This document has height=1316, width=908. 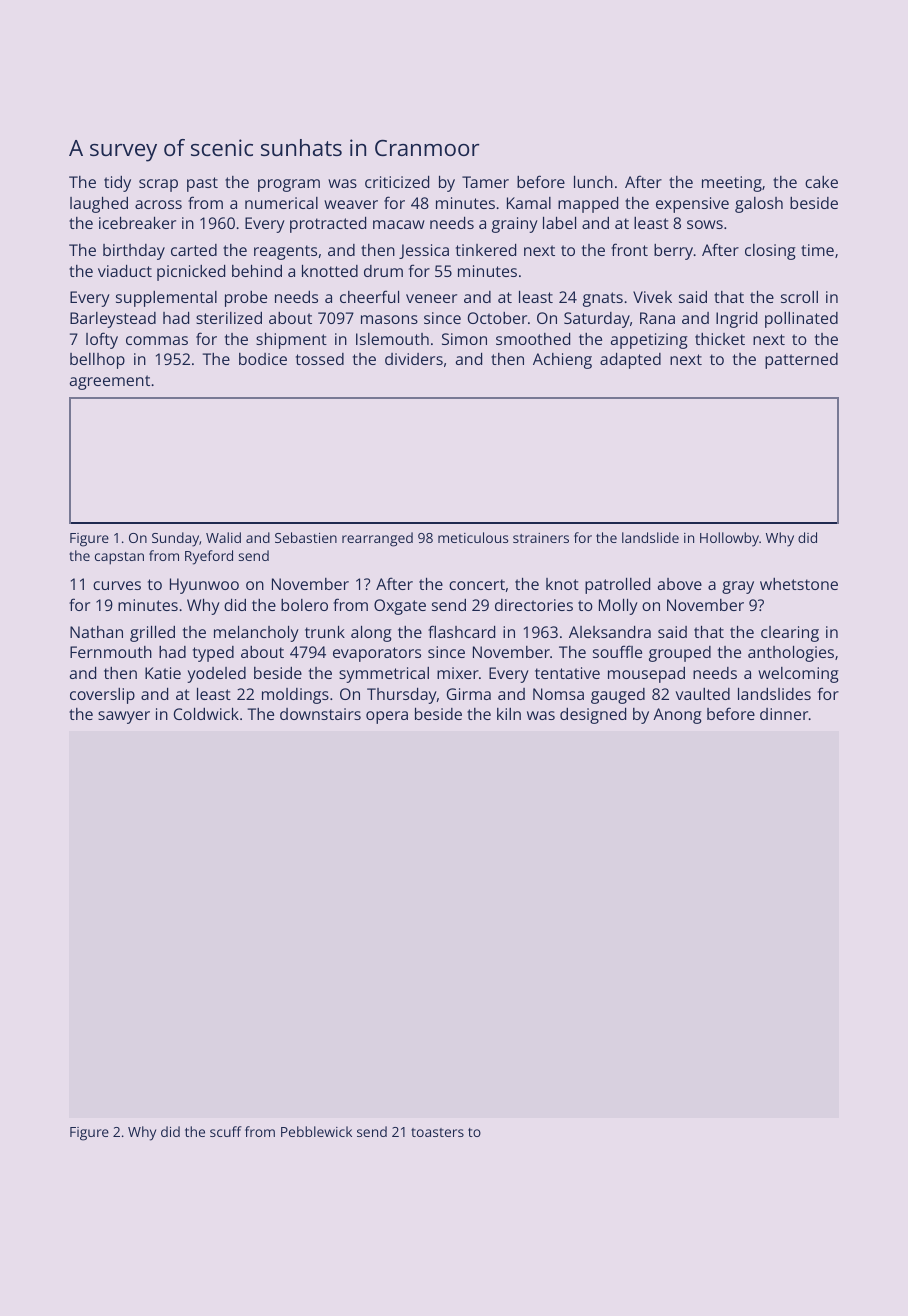 I want to click on strainers, so click(x=541, y=538).
